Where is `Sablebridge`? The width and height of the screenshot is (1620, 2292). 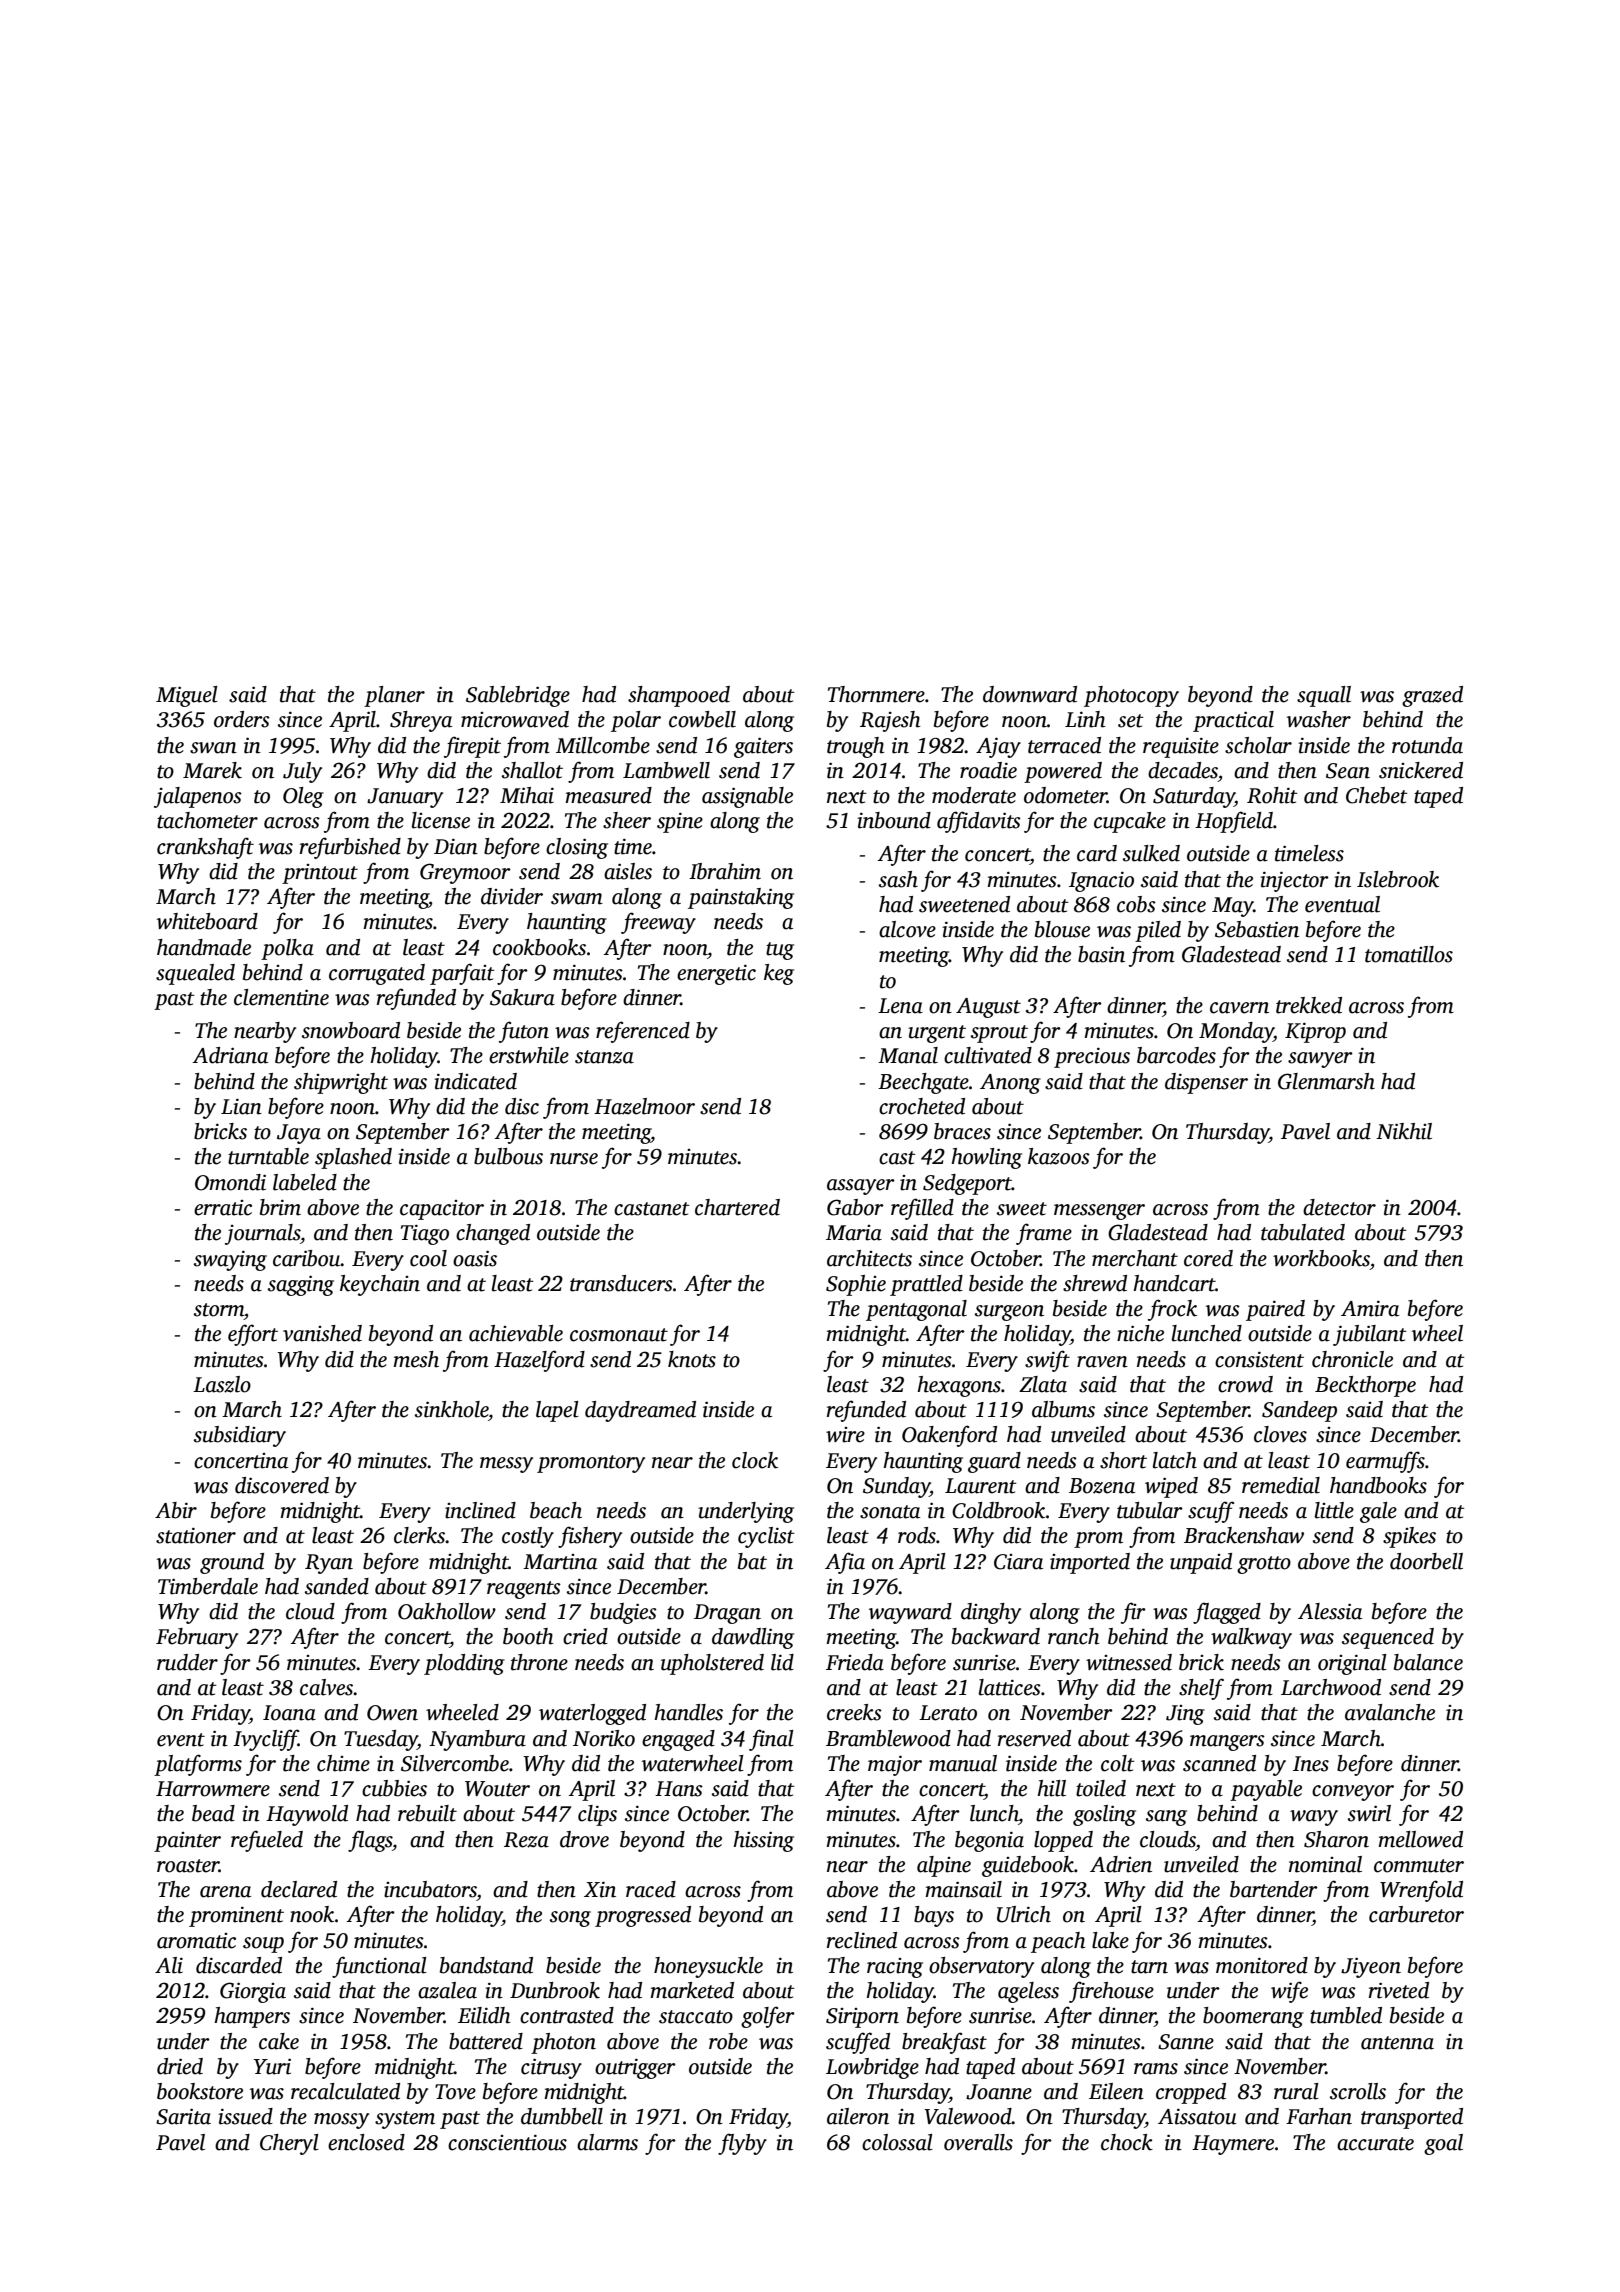
Sablebridge is located at coordinates (518, 696).
